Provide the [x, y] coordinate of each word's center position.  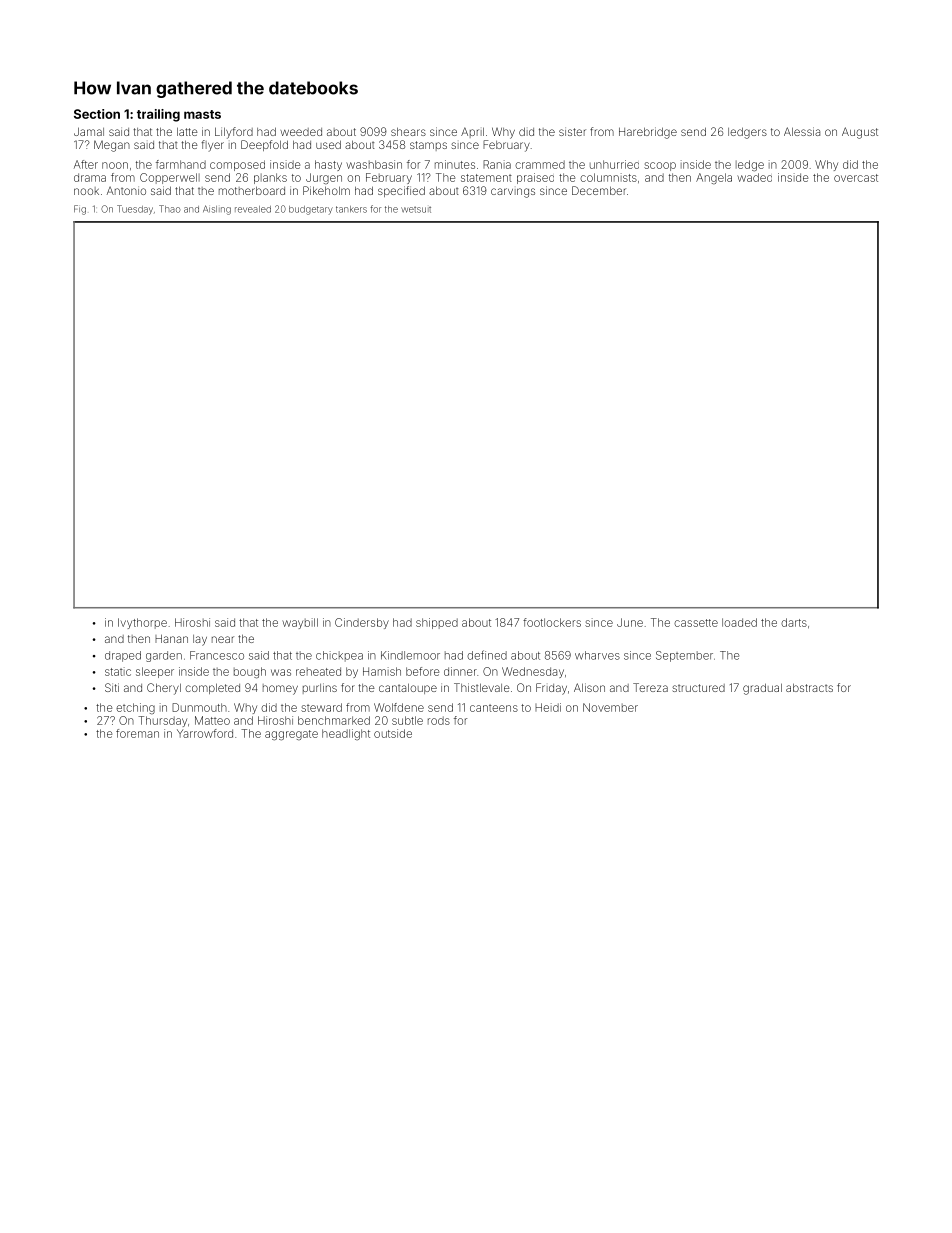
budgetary [311, 210]
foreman [137, 733]
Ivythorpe [142, 623]
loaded [739, 622]
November [610, 707]
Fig [80, 210]
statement [486, 178]
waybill [300, 623]
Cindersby [362, 623]
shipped [437, 623]
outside [393, 733]
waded [754, 177]
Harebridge [648, 133]
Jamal [89, 131]
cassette [696, 623]
